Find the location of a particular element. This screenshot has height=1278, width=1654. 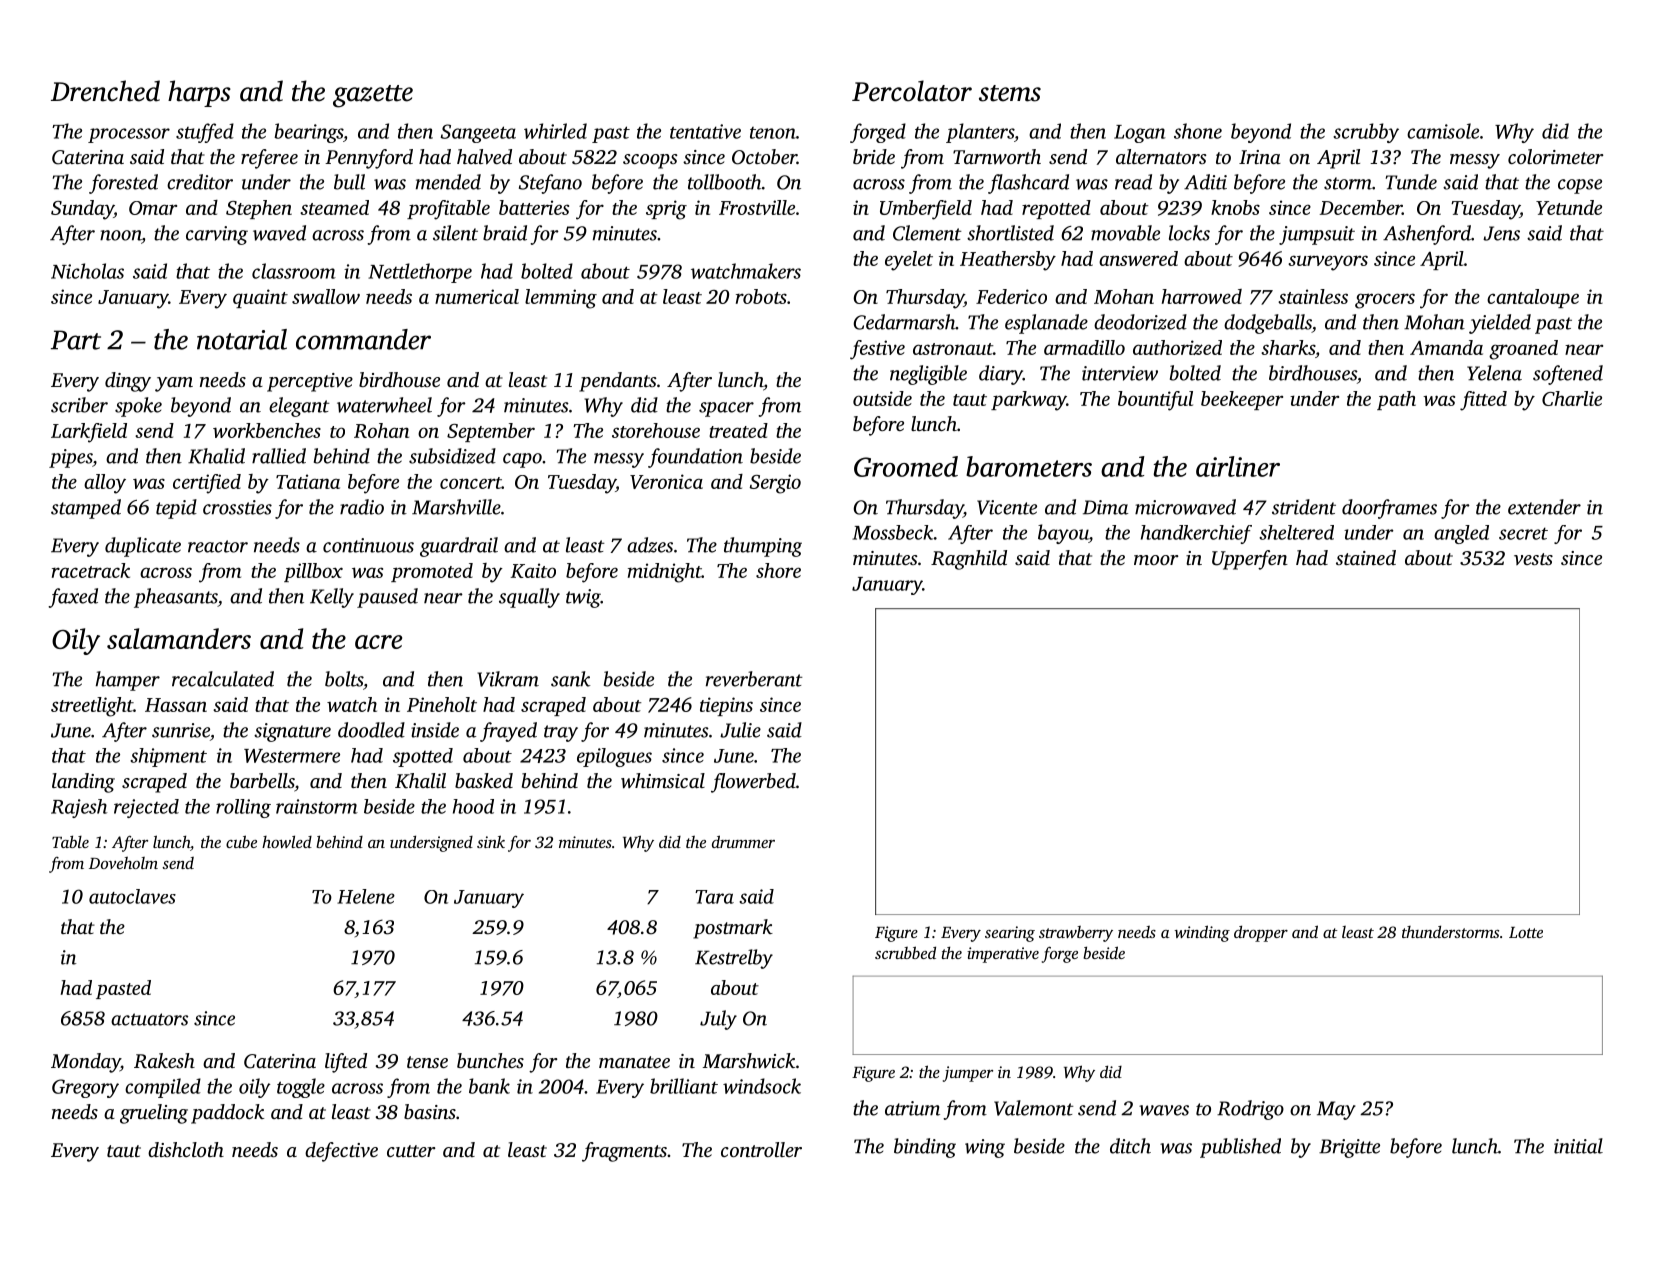

festive is located at coordinates (877, 350).
